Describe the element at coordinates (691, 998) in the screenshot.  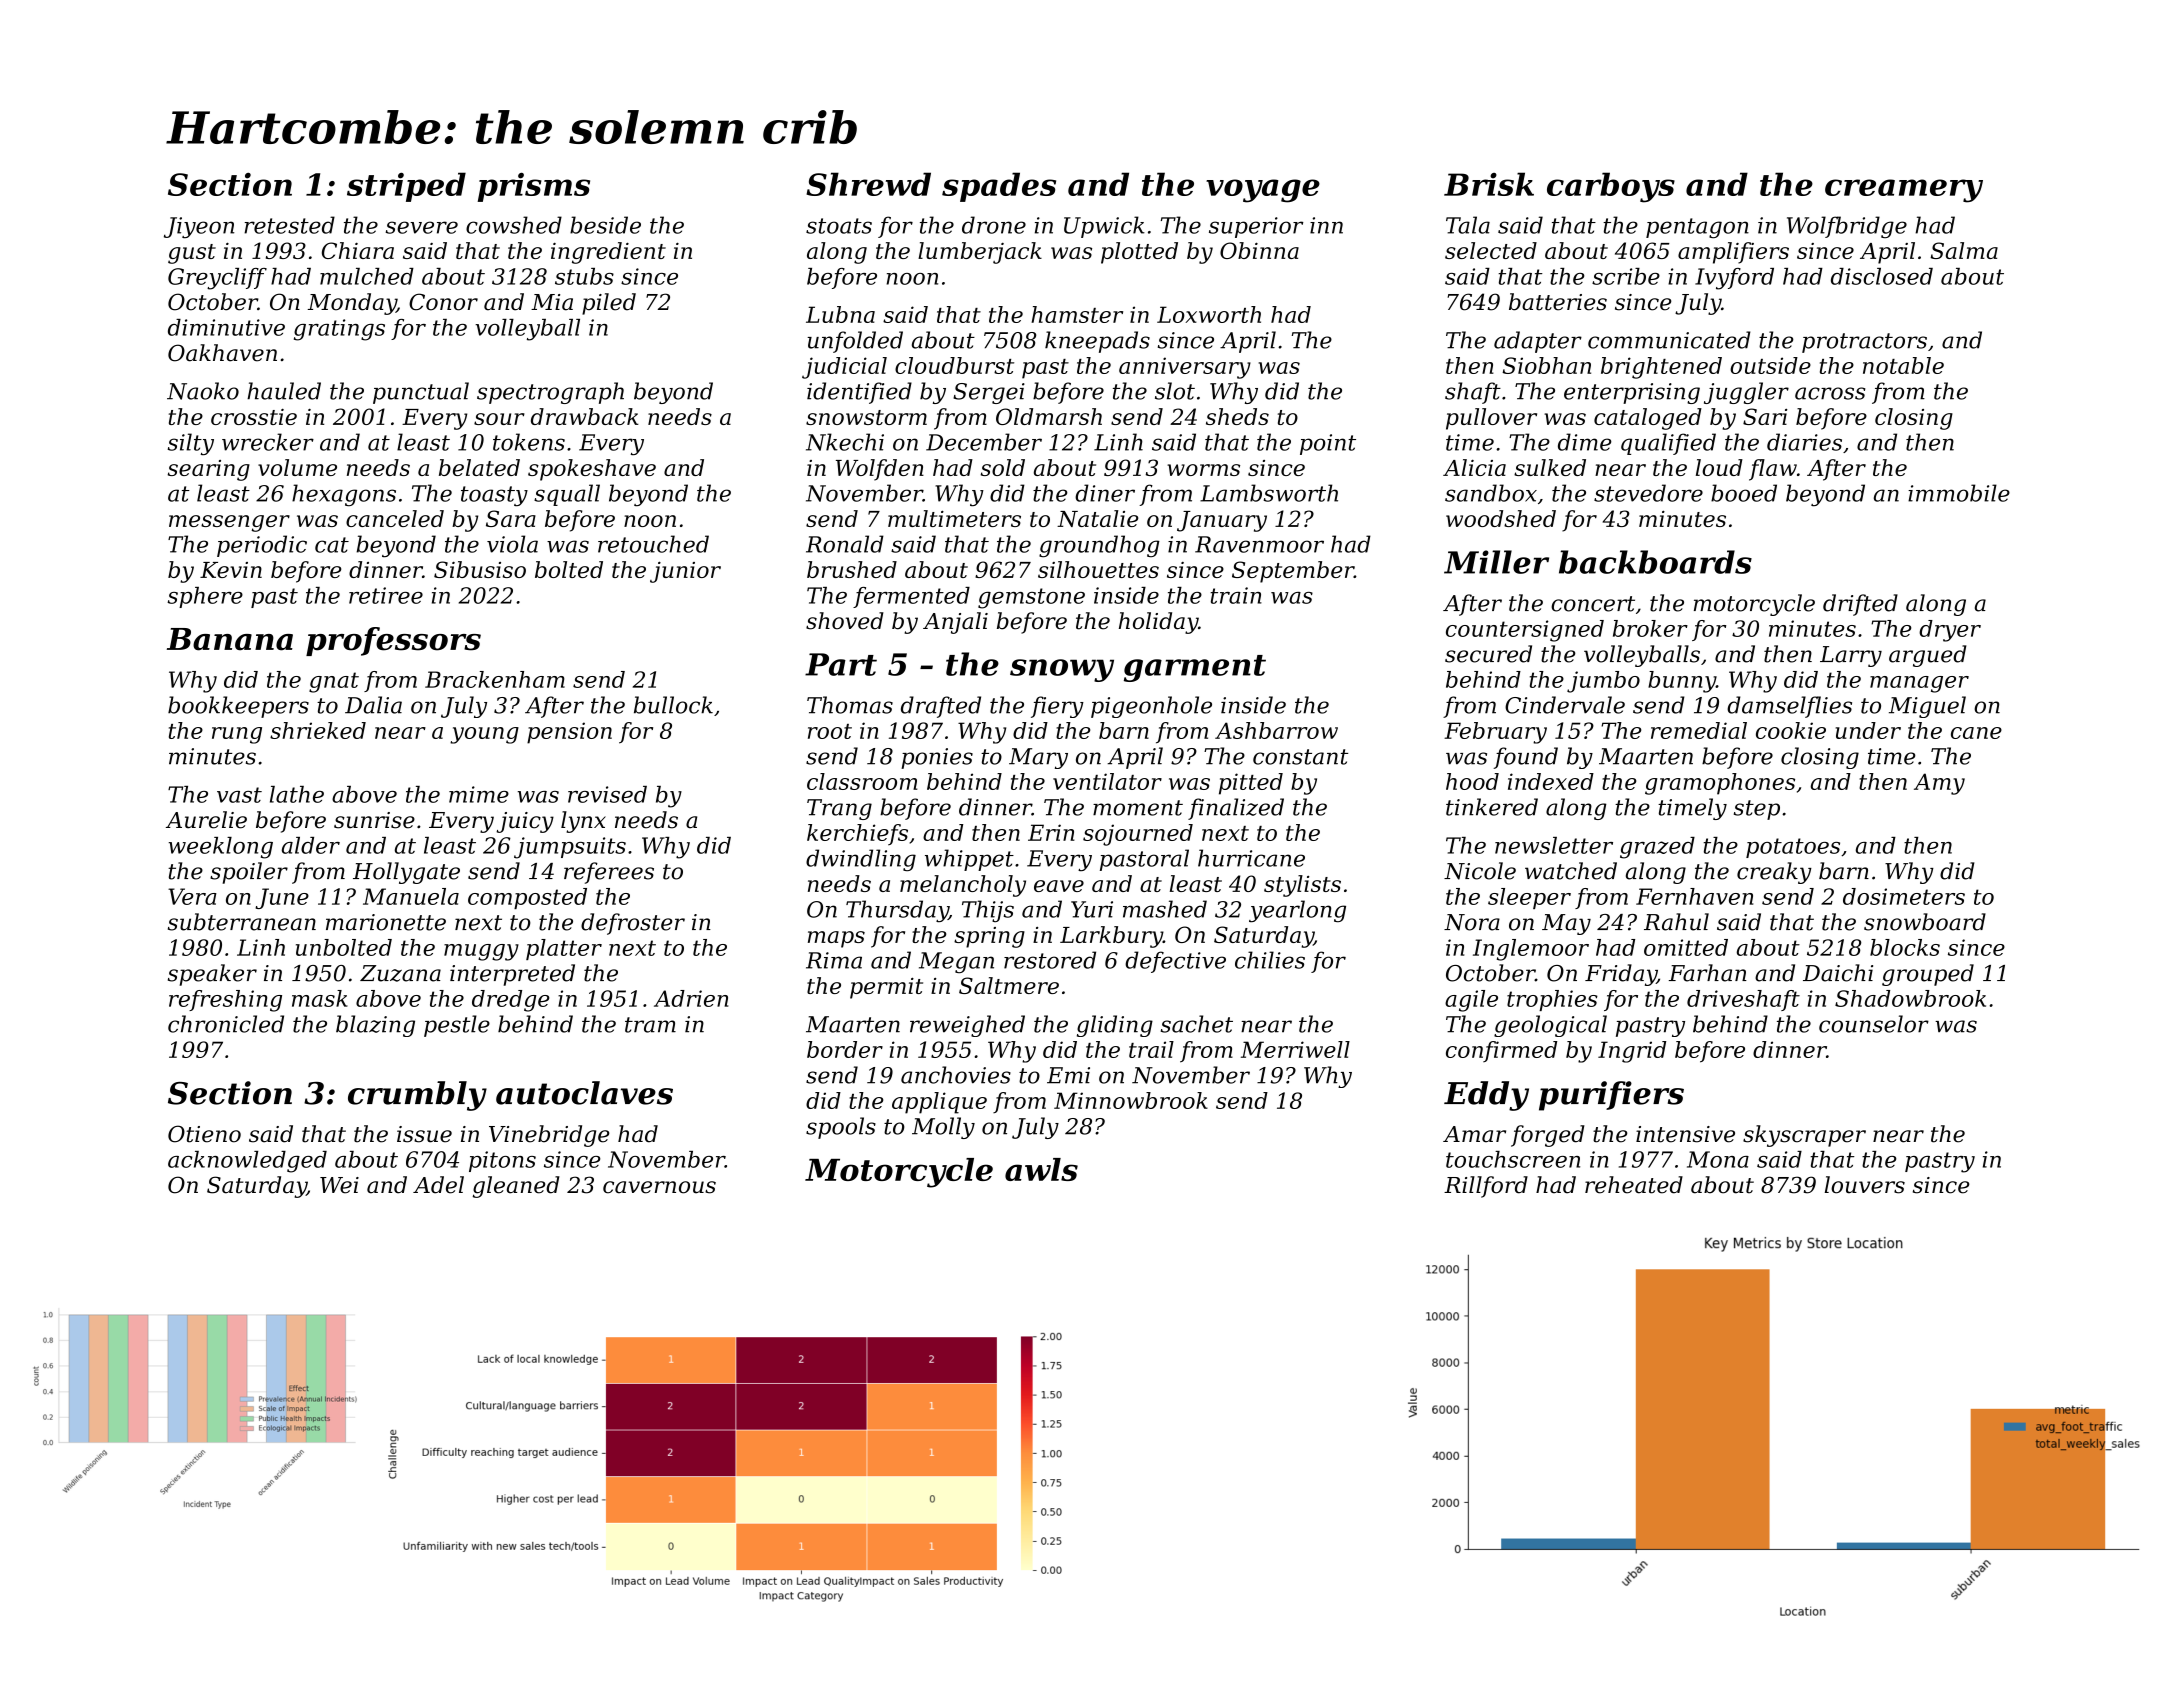
I see `Adrien` at that location.
